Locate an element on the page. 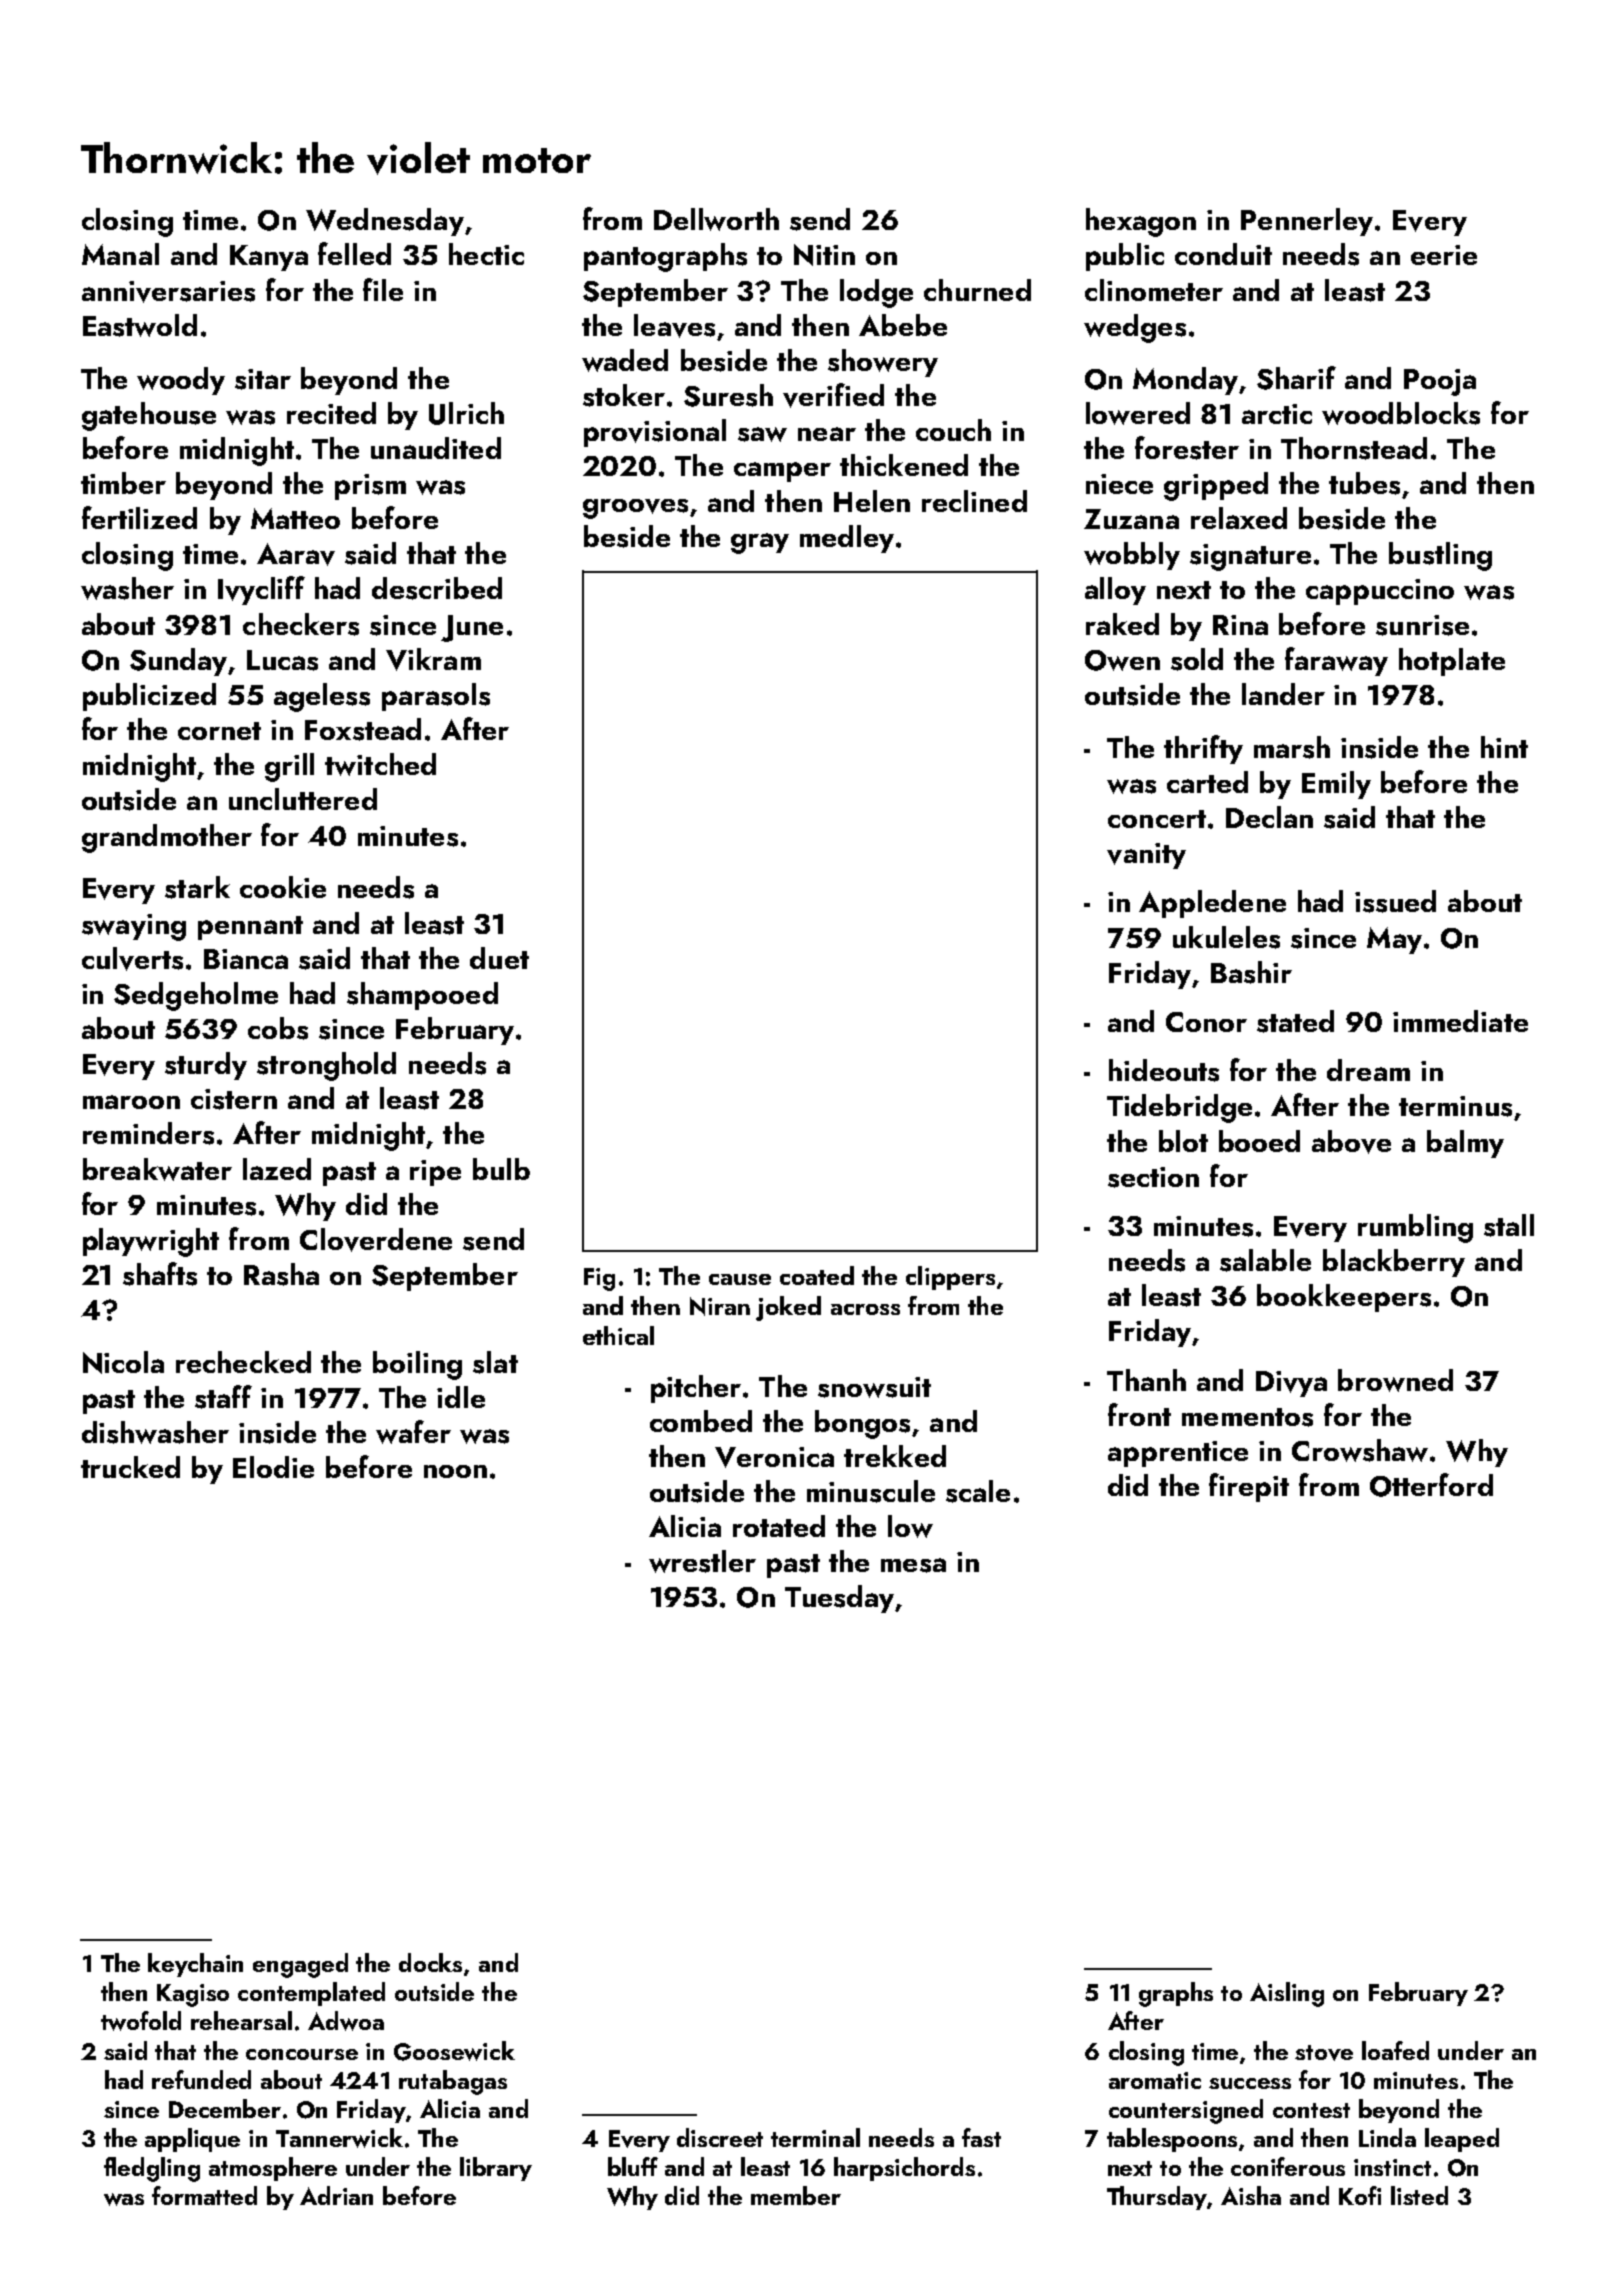 The width and height of the page is (1620, 2292). Adrian is located at coordinates (336, 2195).
